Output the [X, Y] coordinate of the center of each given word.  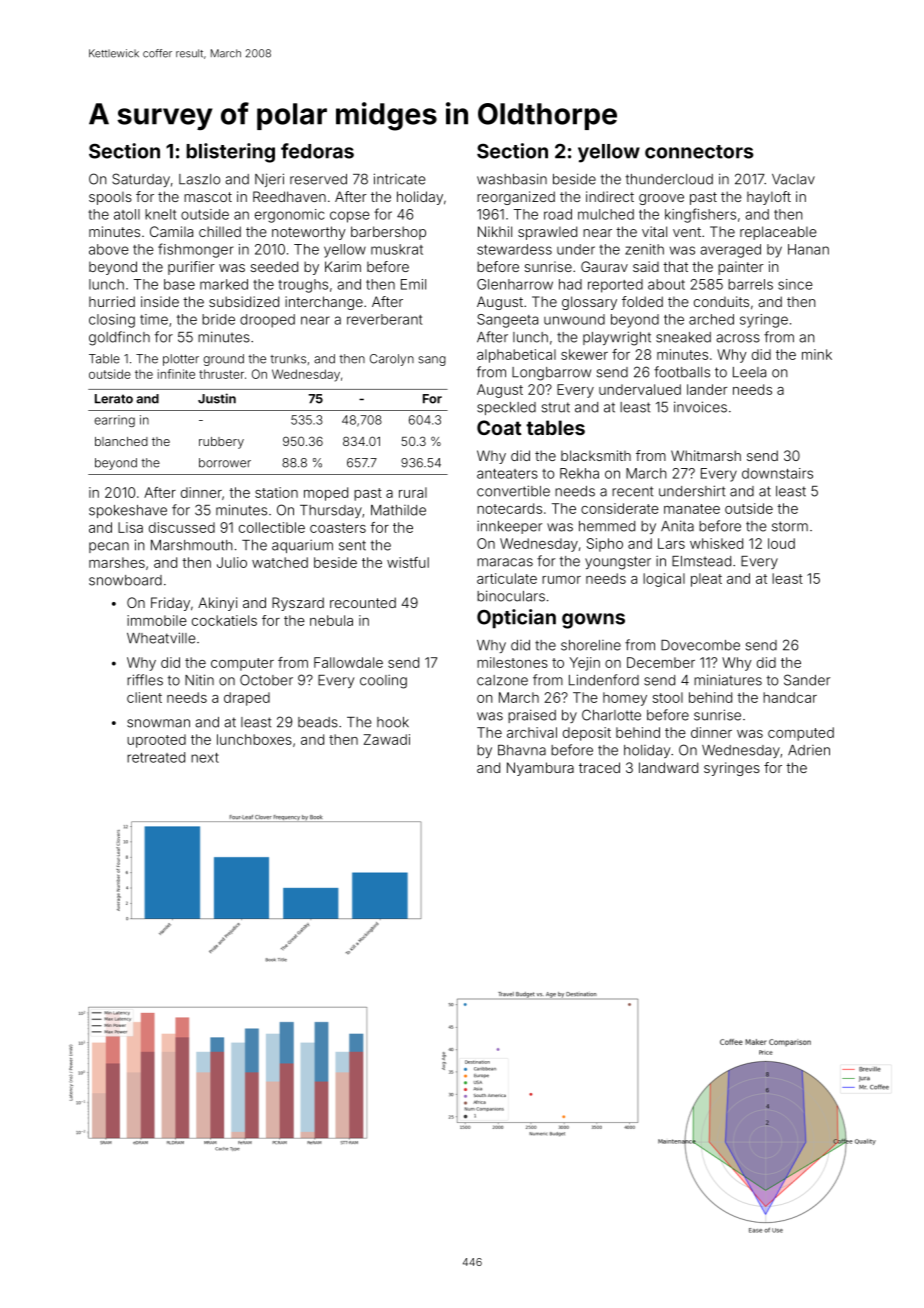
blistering [230, 153]
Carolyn [392, 360]
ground [223, 360]
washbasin [512, 179]
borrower [225, 463]
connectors [699, 152]
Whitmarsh [706, 455]
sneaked [683, 337]
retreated [156, 757]
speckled [506, 408]
